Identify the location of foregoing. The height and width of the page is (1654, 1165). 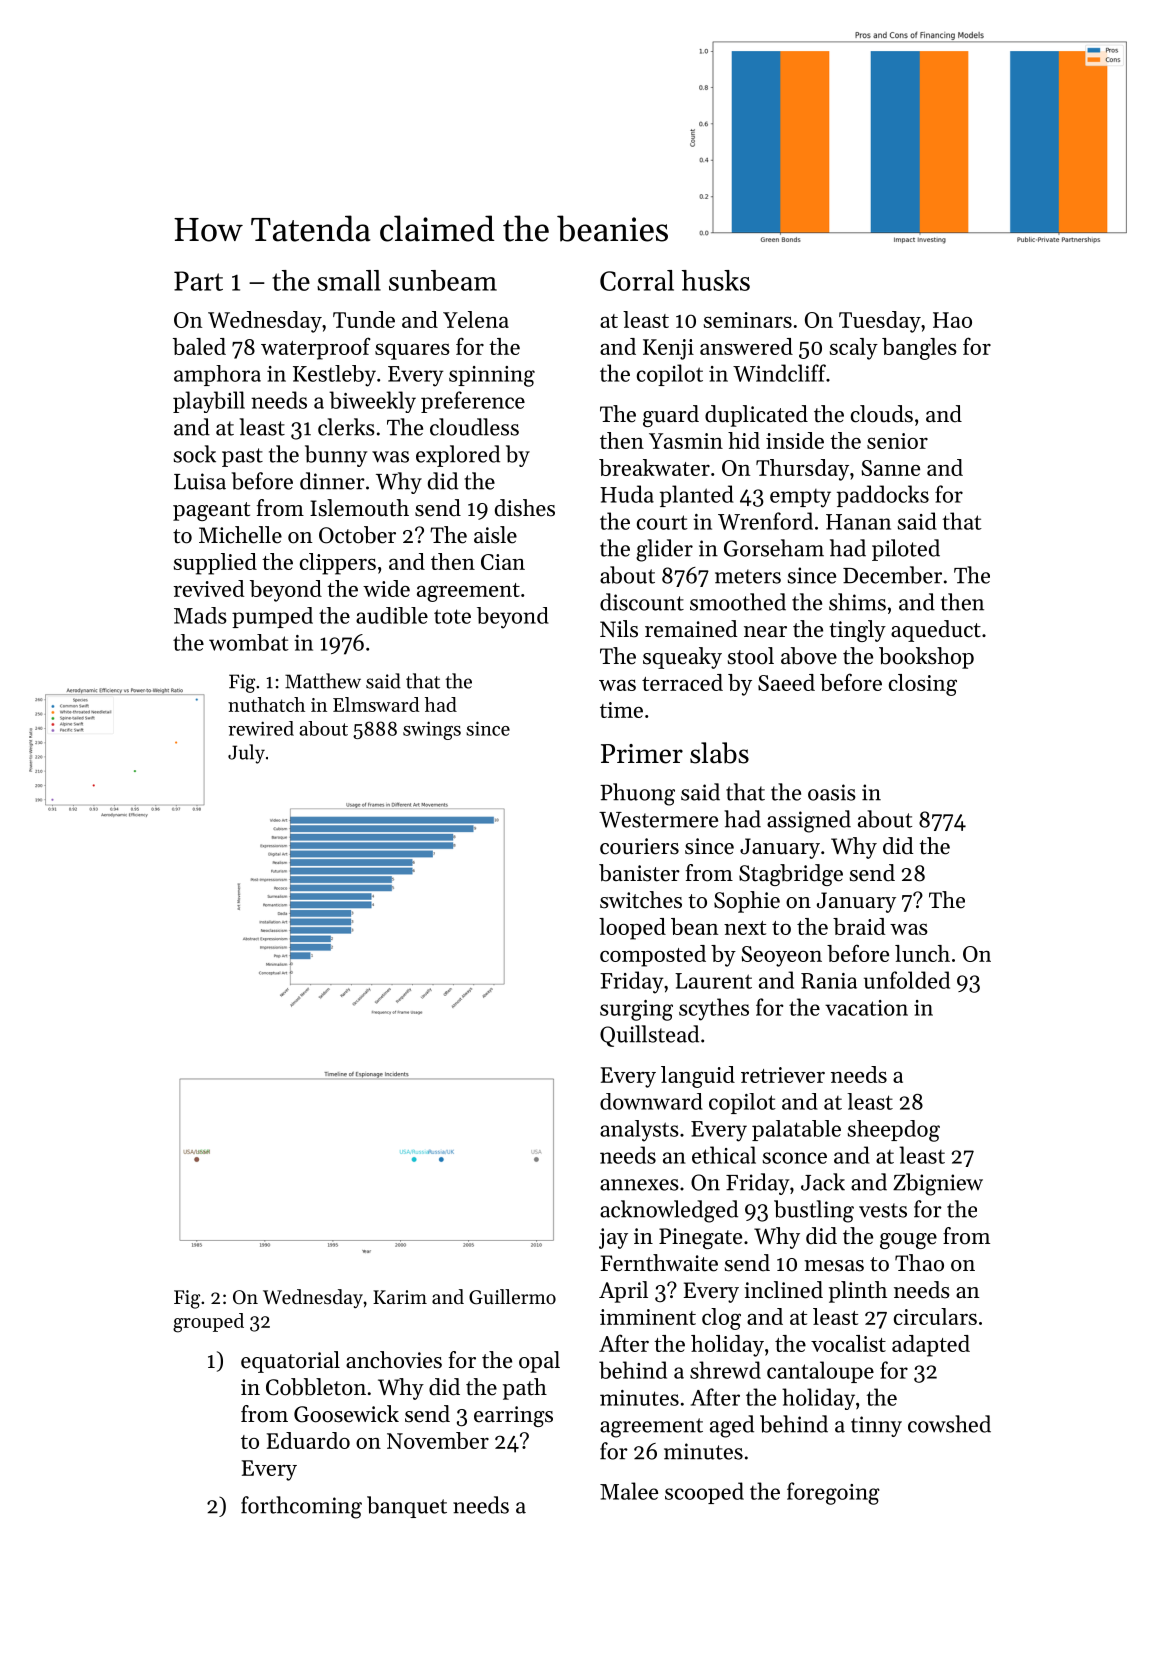
(833, 1493).
